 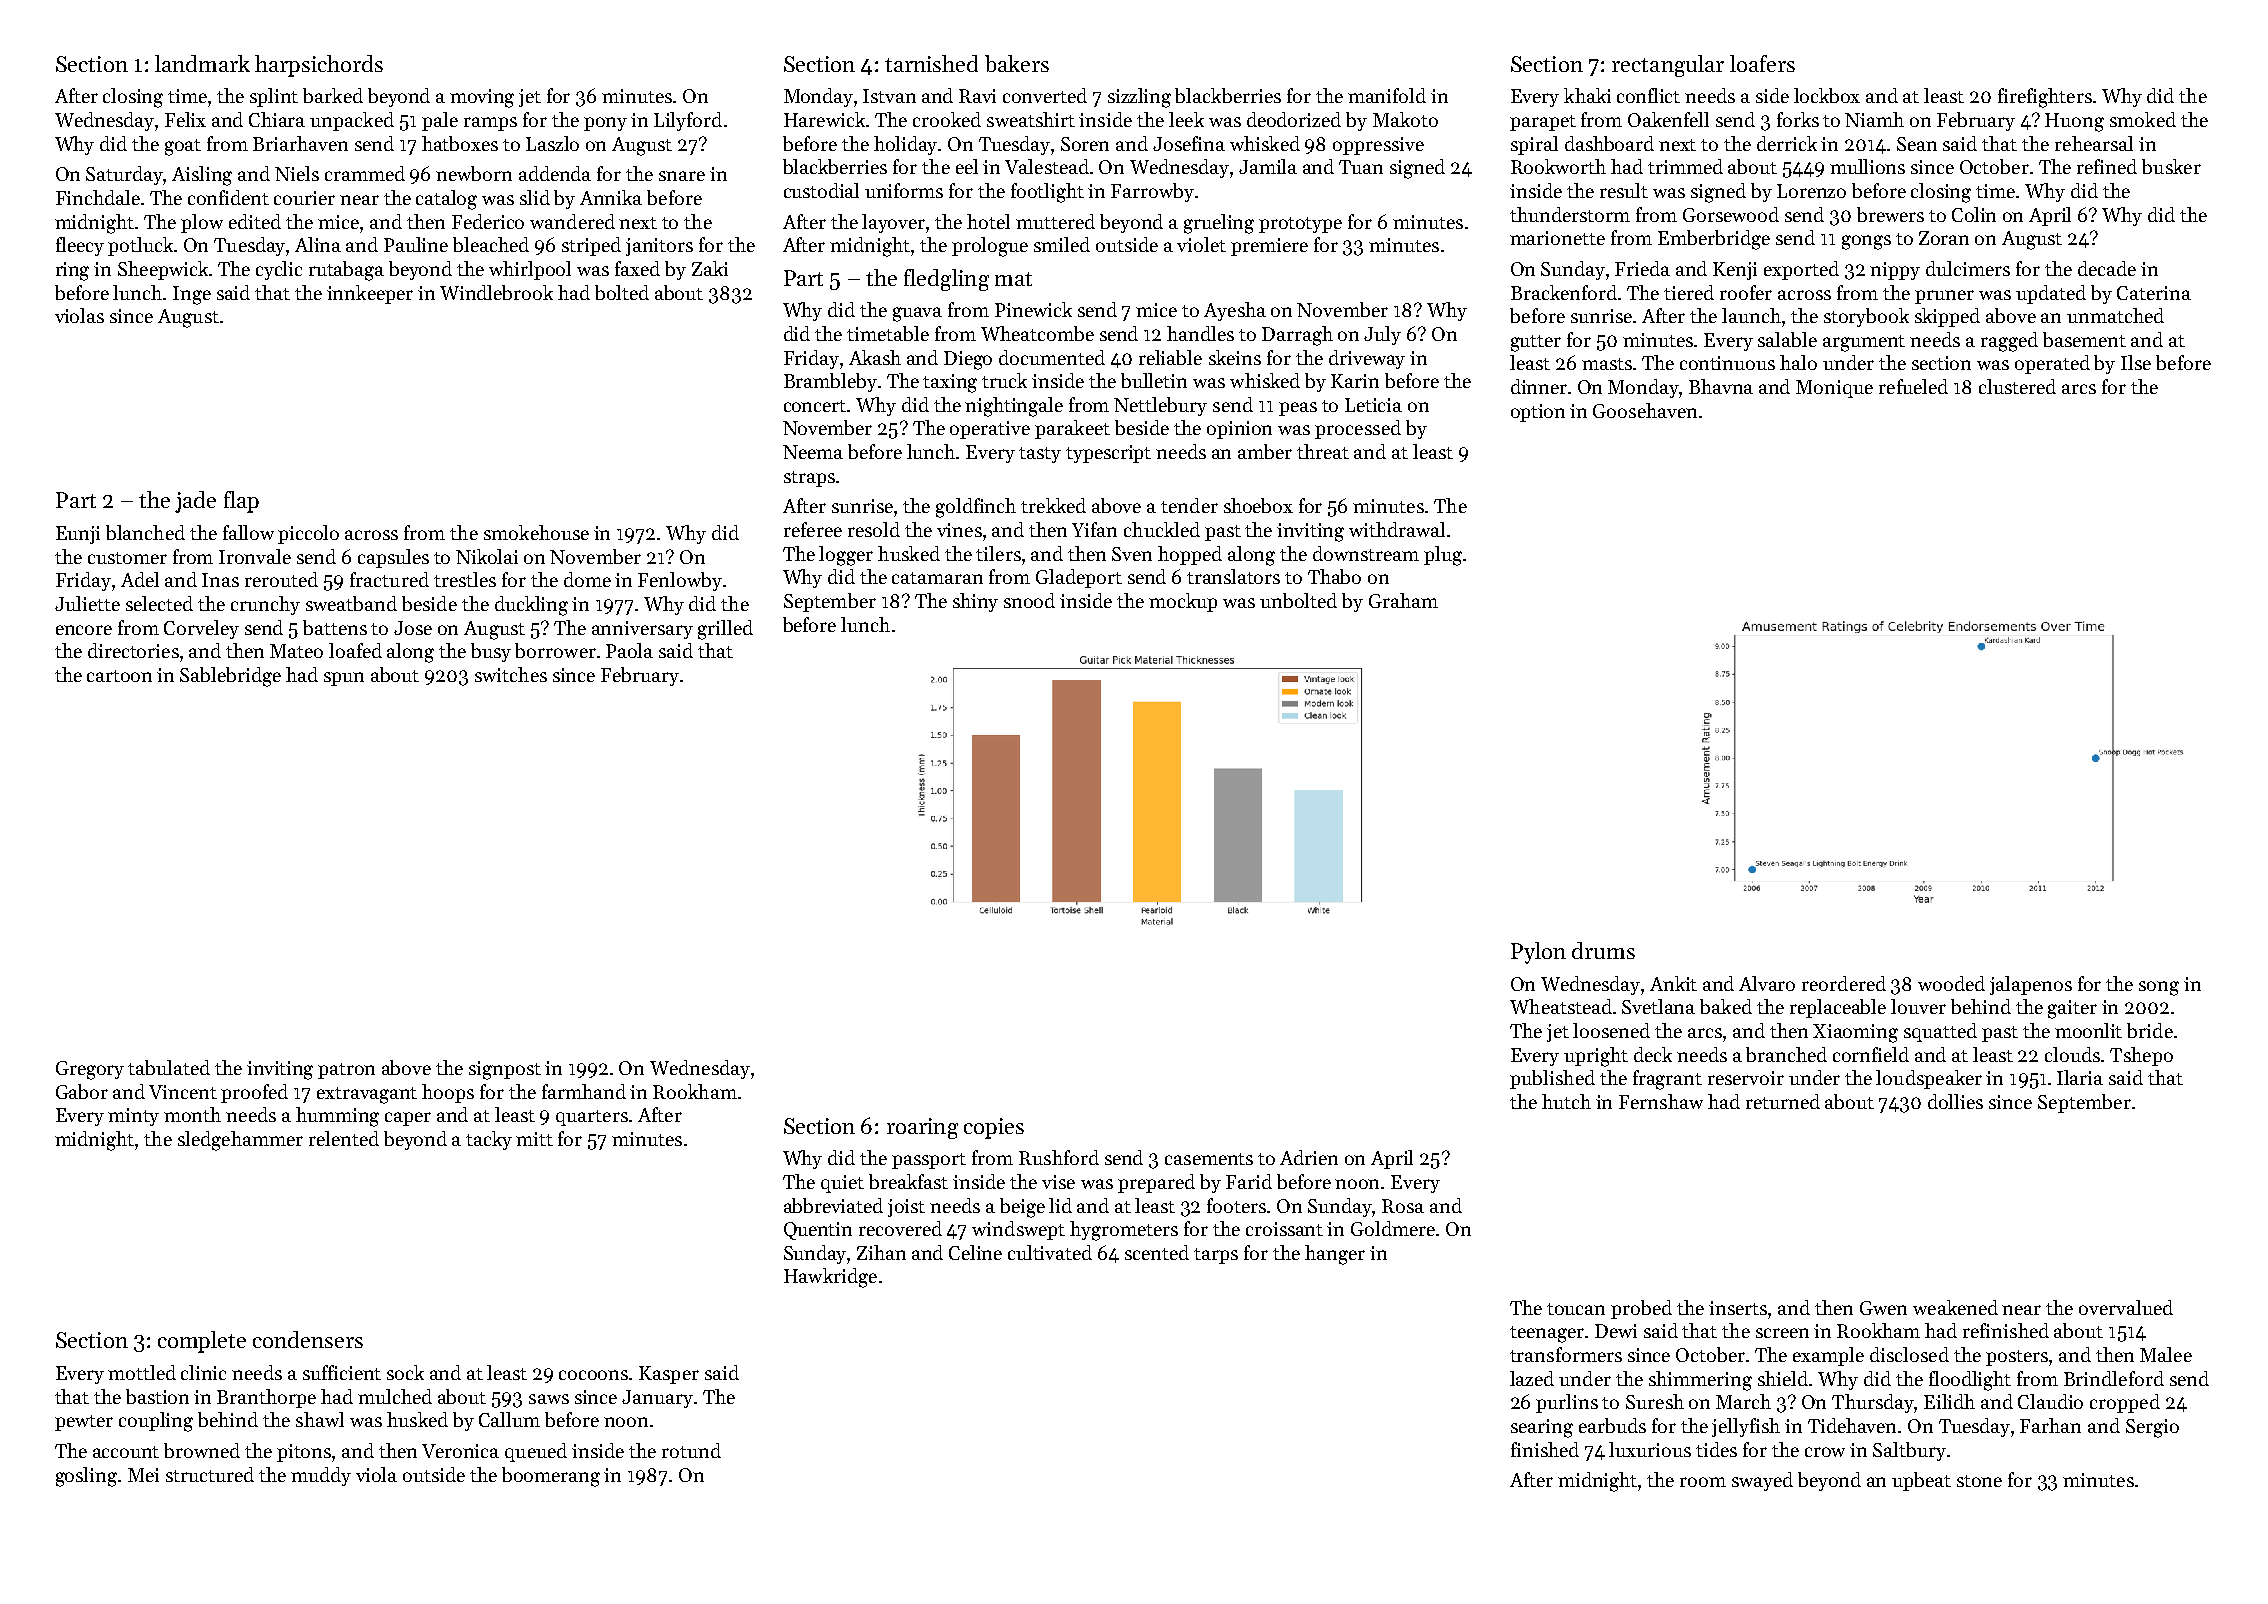 What do you see at coordinates (1201, 244) in the page?
I see `violet` at bounding box center [1201, 244].
